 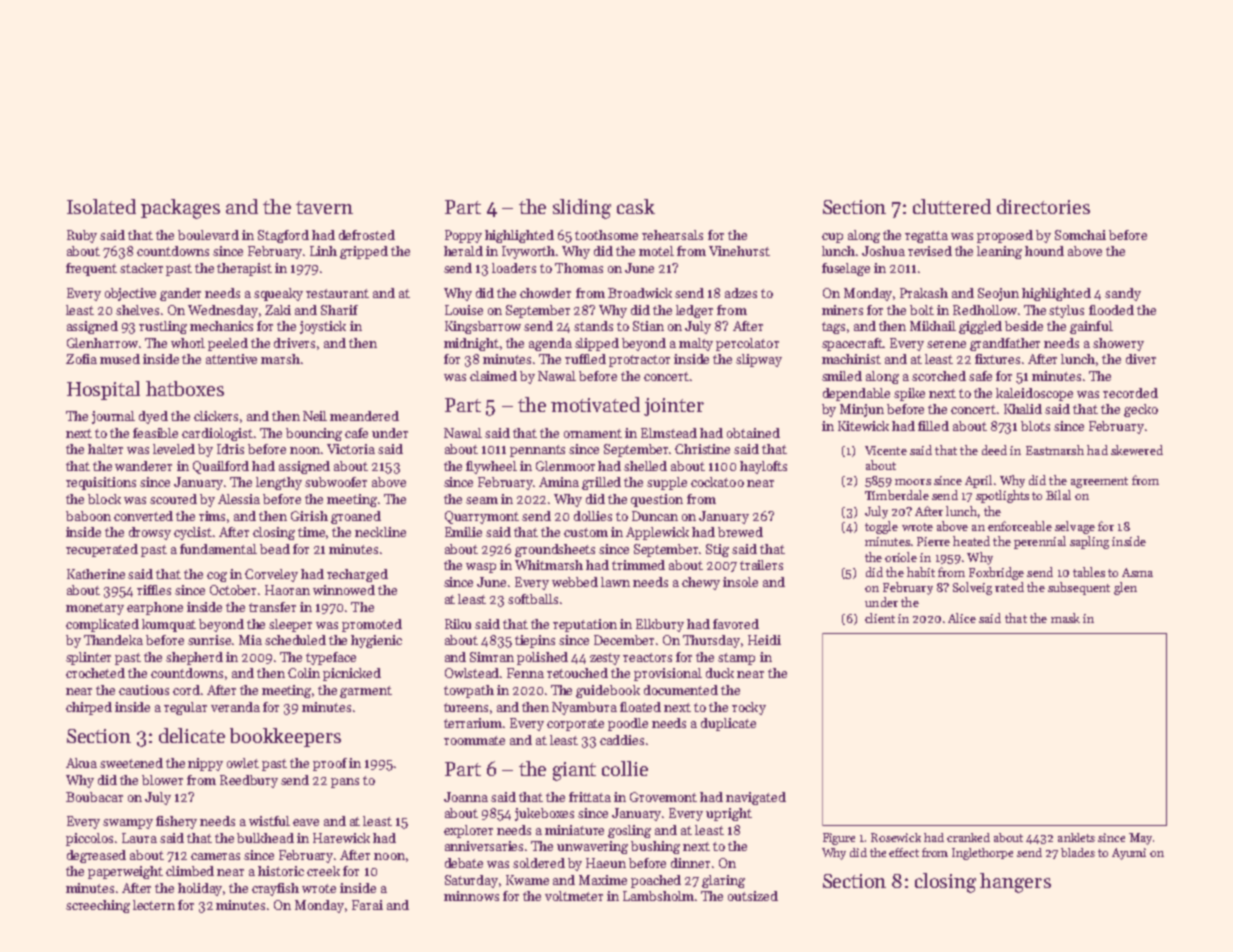 What do you see at coordinates (101, 206) in the screenshot?
I see `Isolated` at bounding box center [101, 206].
